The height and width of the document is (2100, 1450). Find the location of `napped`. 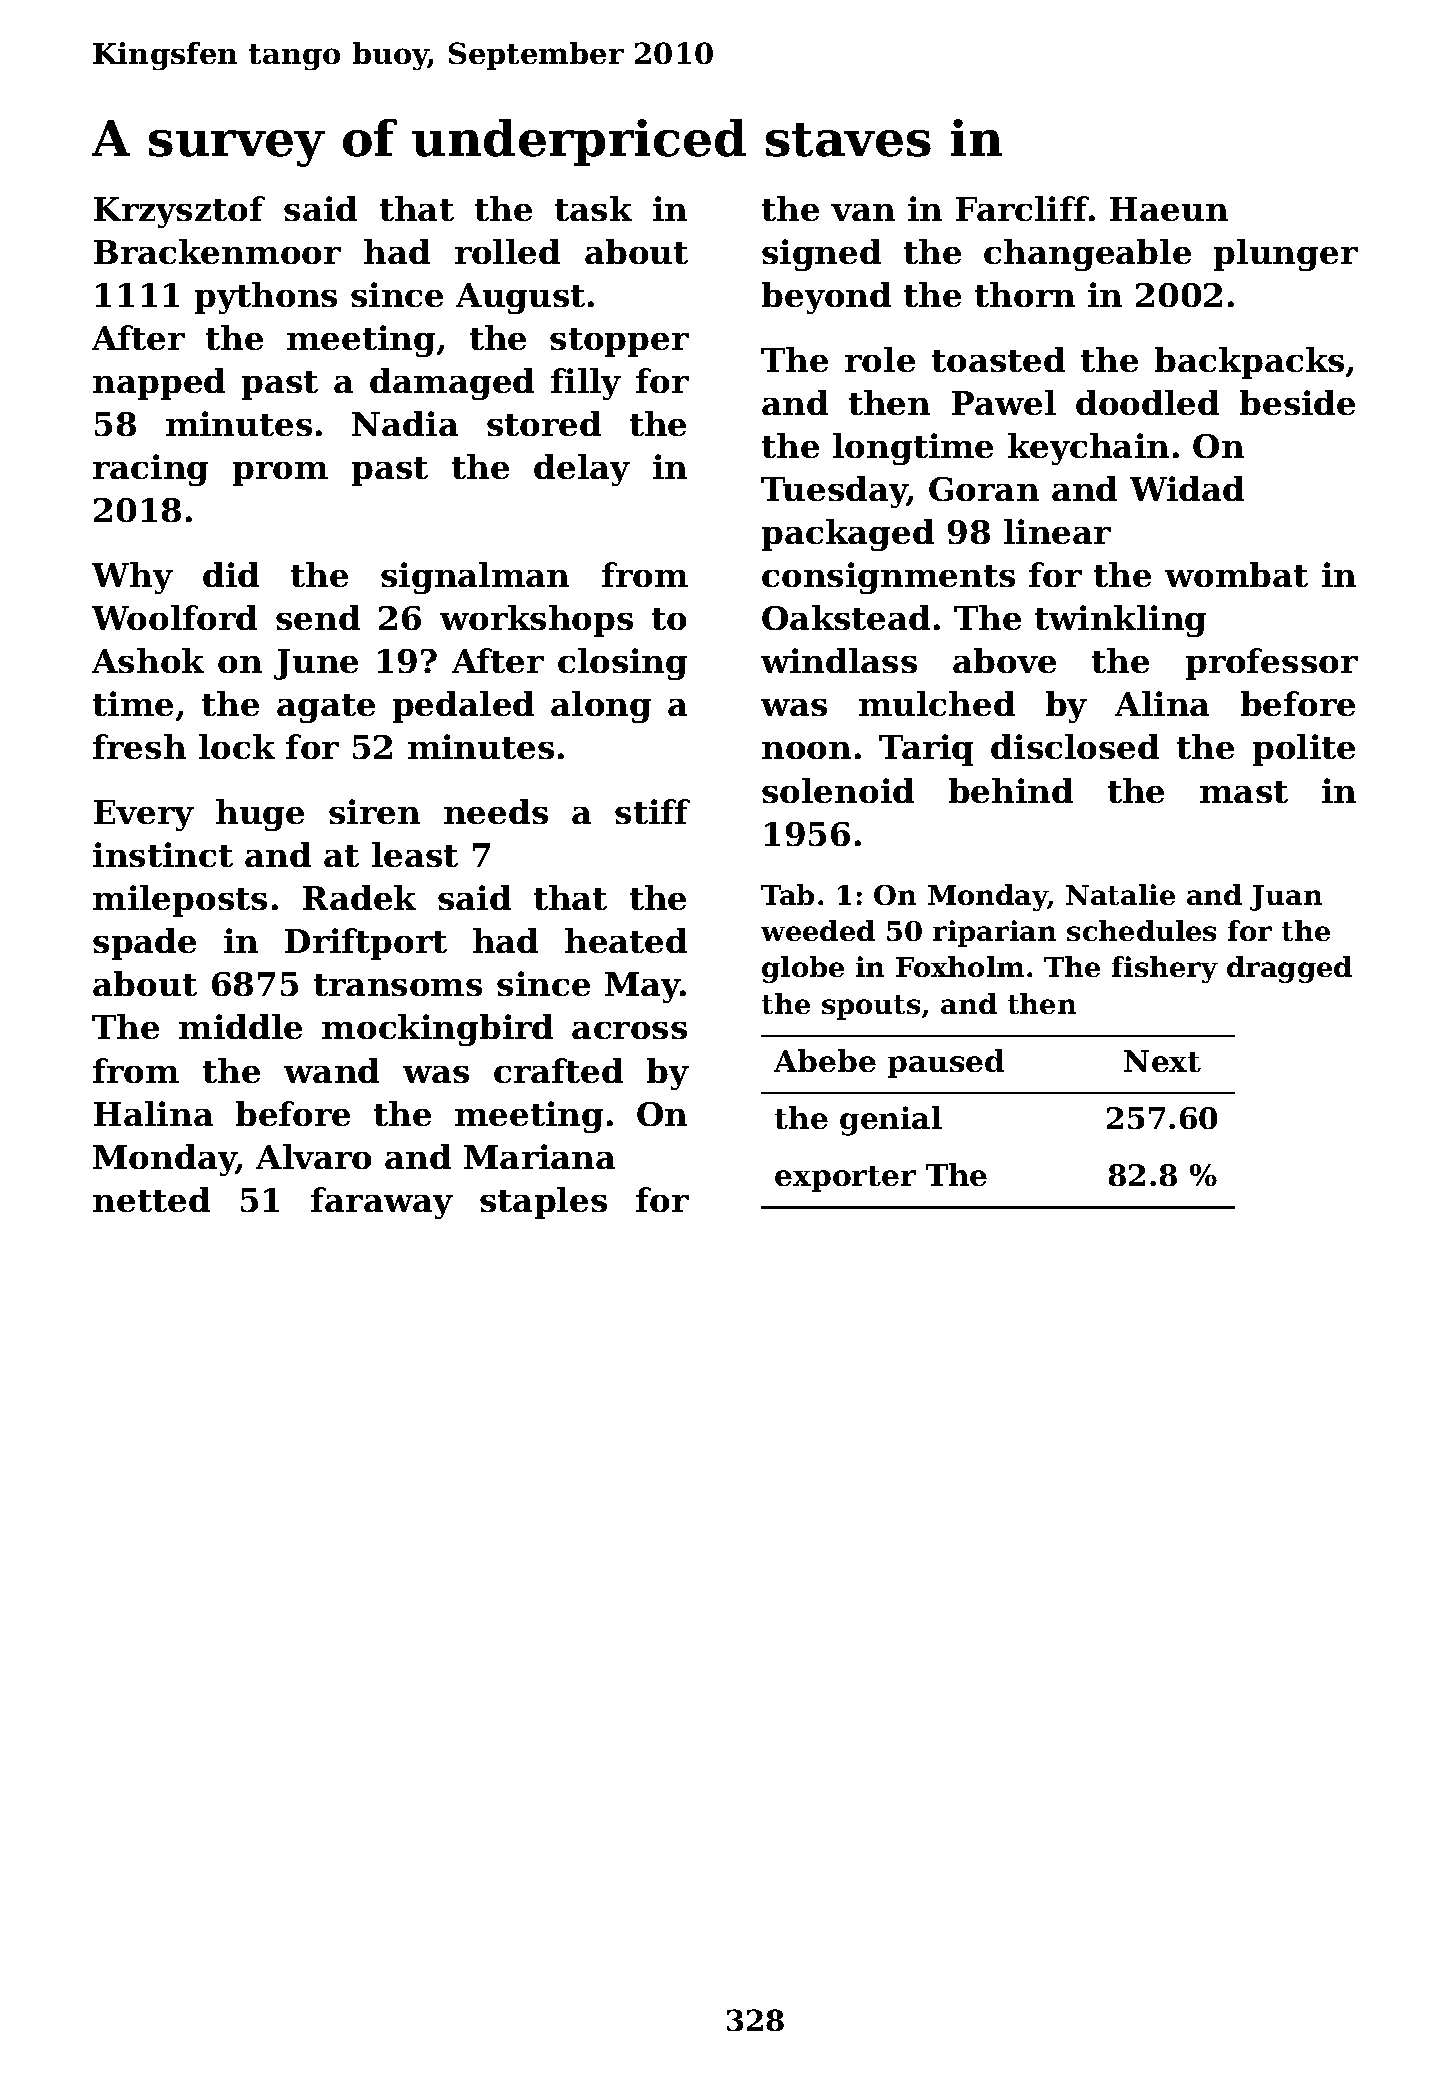

napped is located at coordinates (159, 384).
